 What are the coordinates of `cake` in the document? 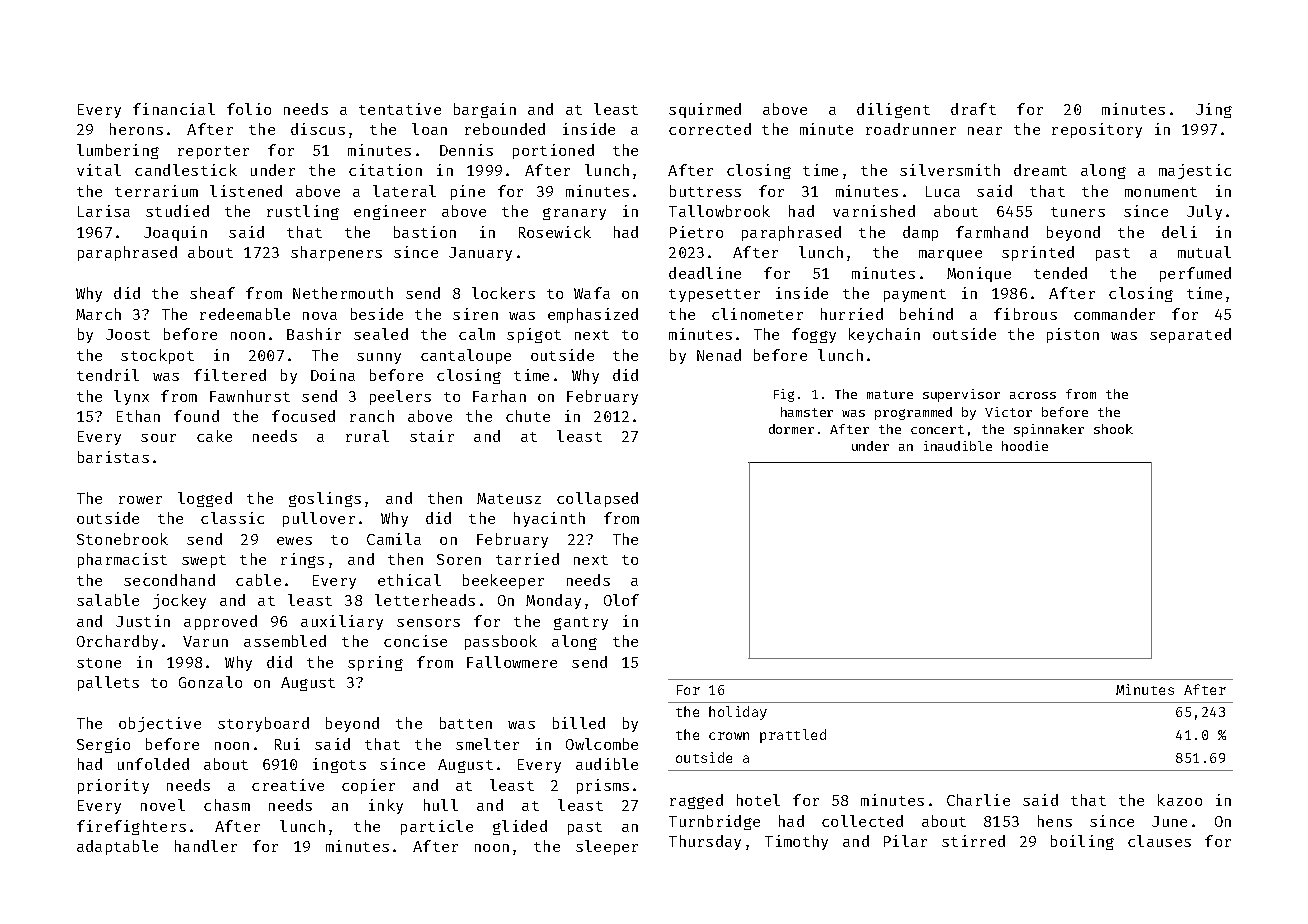 It's located at (214, 436).
